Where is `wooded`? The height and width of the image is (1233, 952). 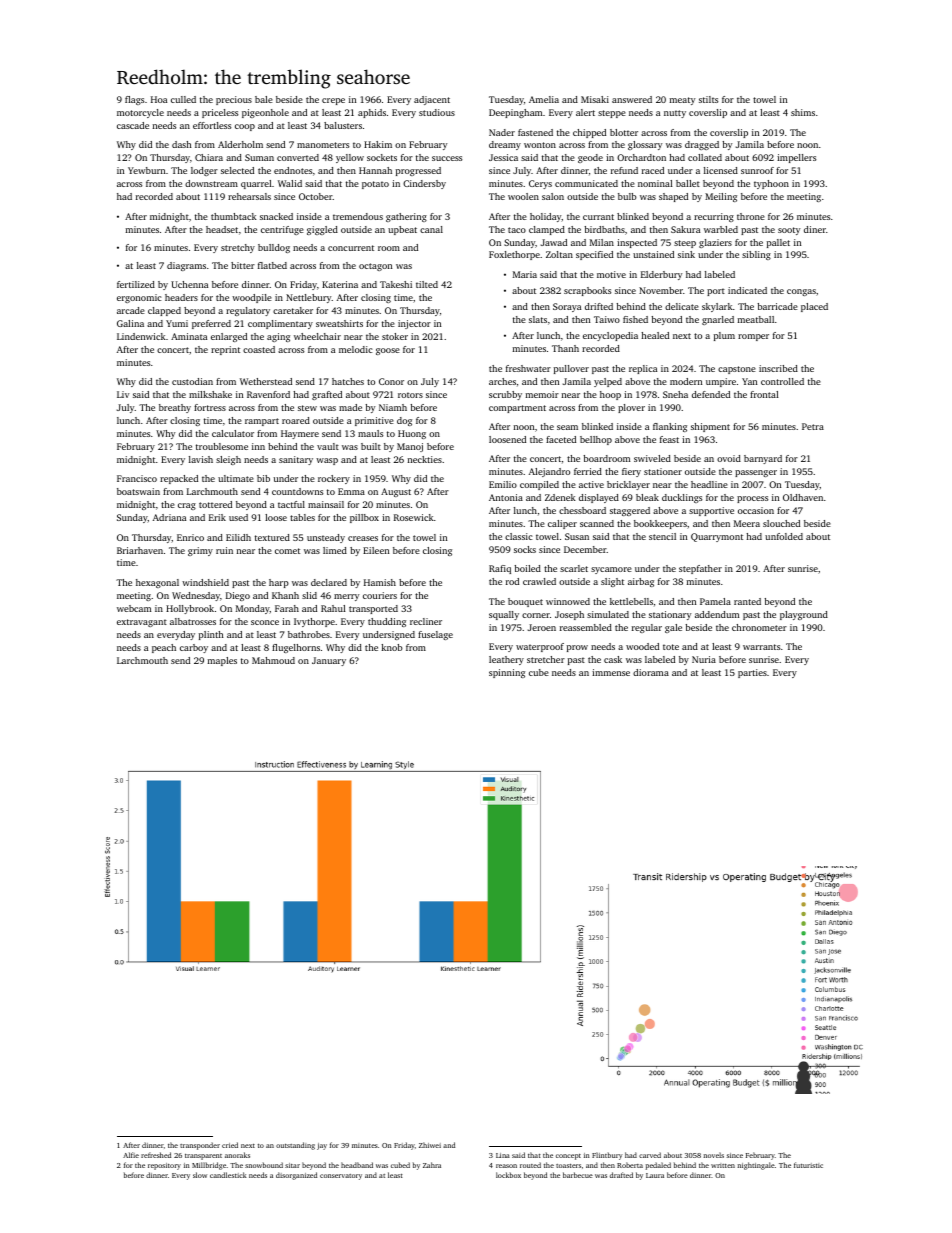
wooded is located at coordinates (642, 646).
